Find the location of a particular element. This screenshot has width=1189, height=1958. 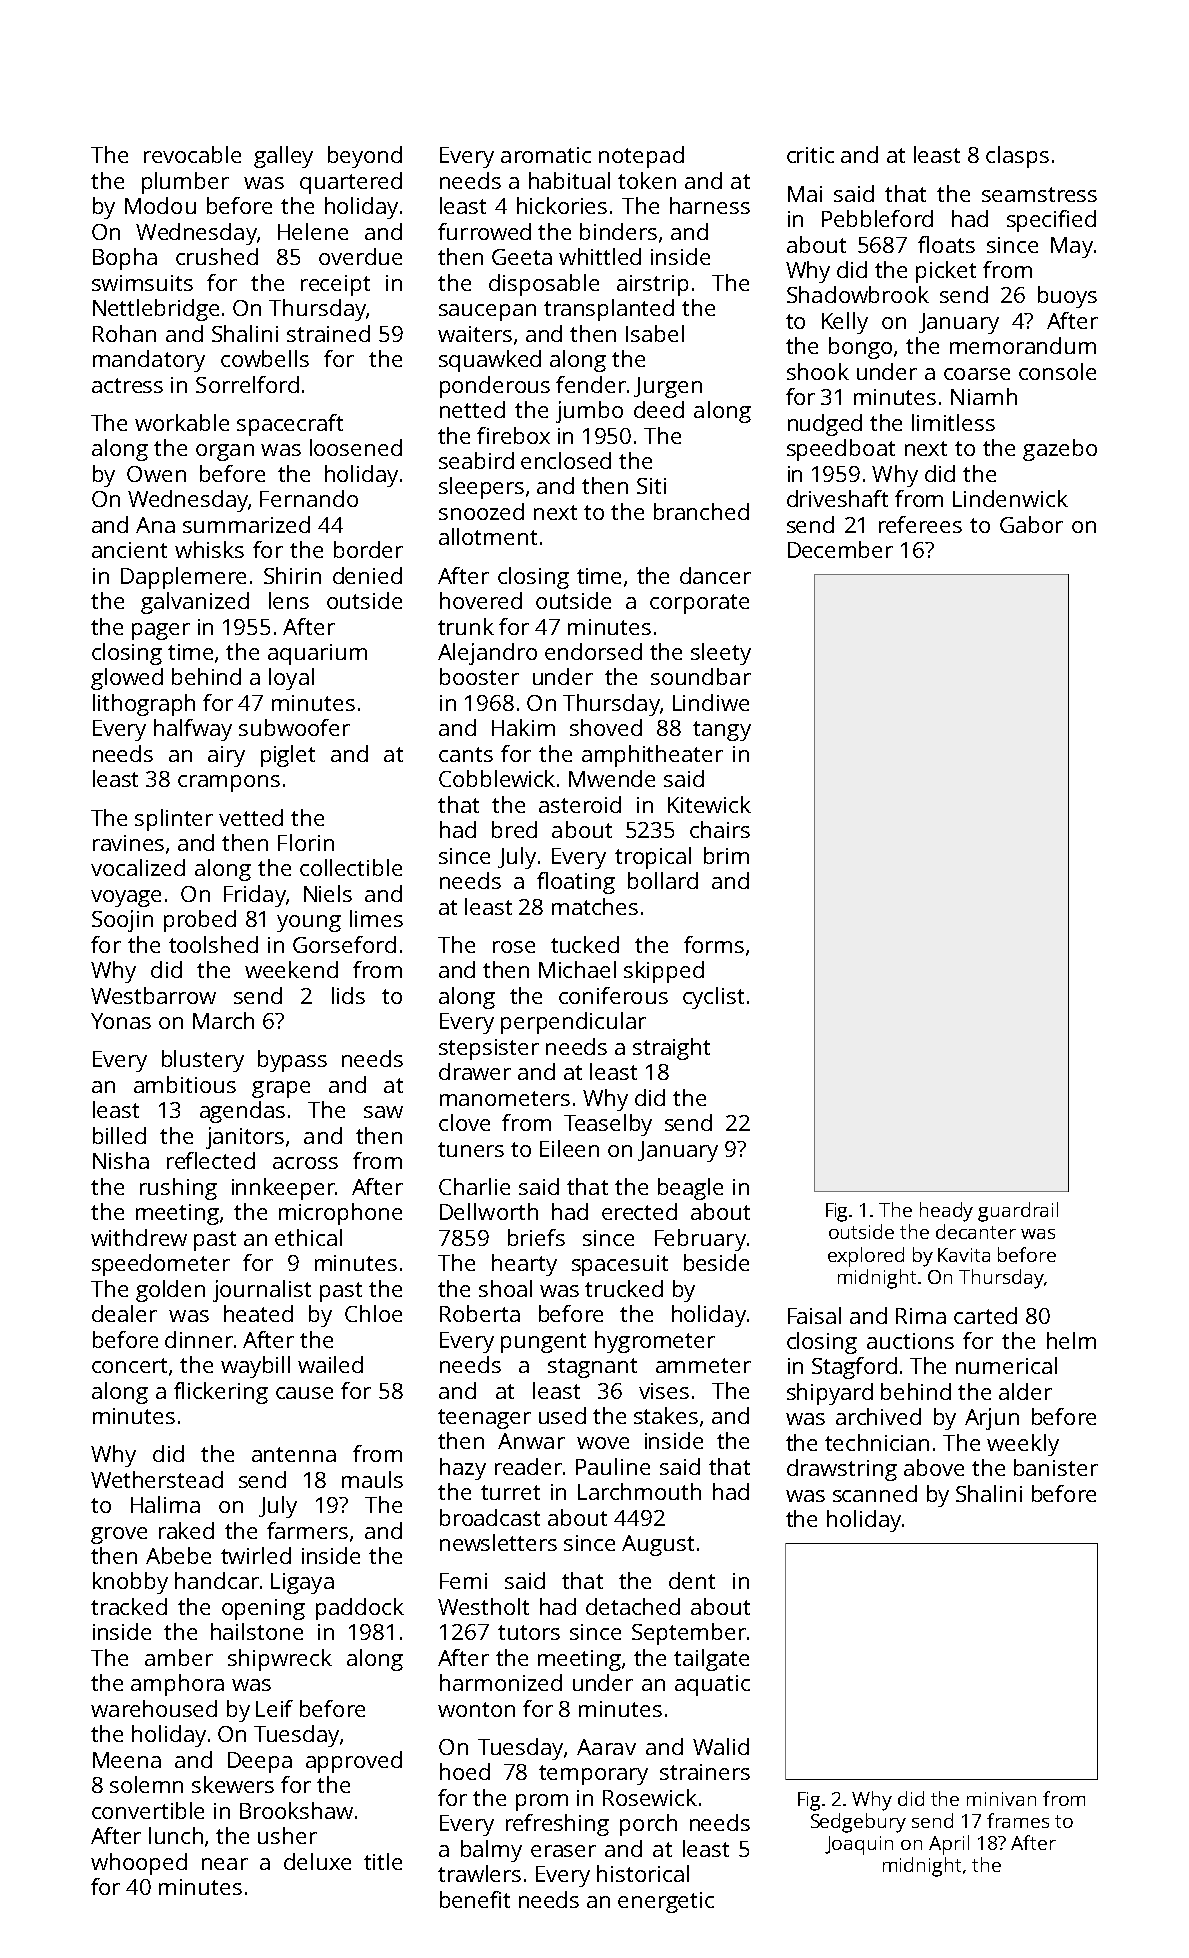

Roberta is located at coordinates (480, 1313).
